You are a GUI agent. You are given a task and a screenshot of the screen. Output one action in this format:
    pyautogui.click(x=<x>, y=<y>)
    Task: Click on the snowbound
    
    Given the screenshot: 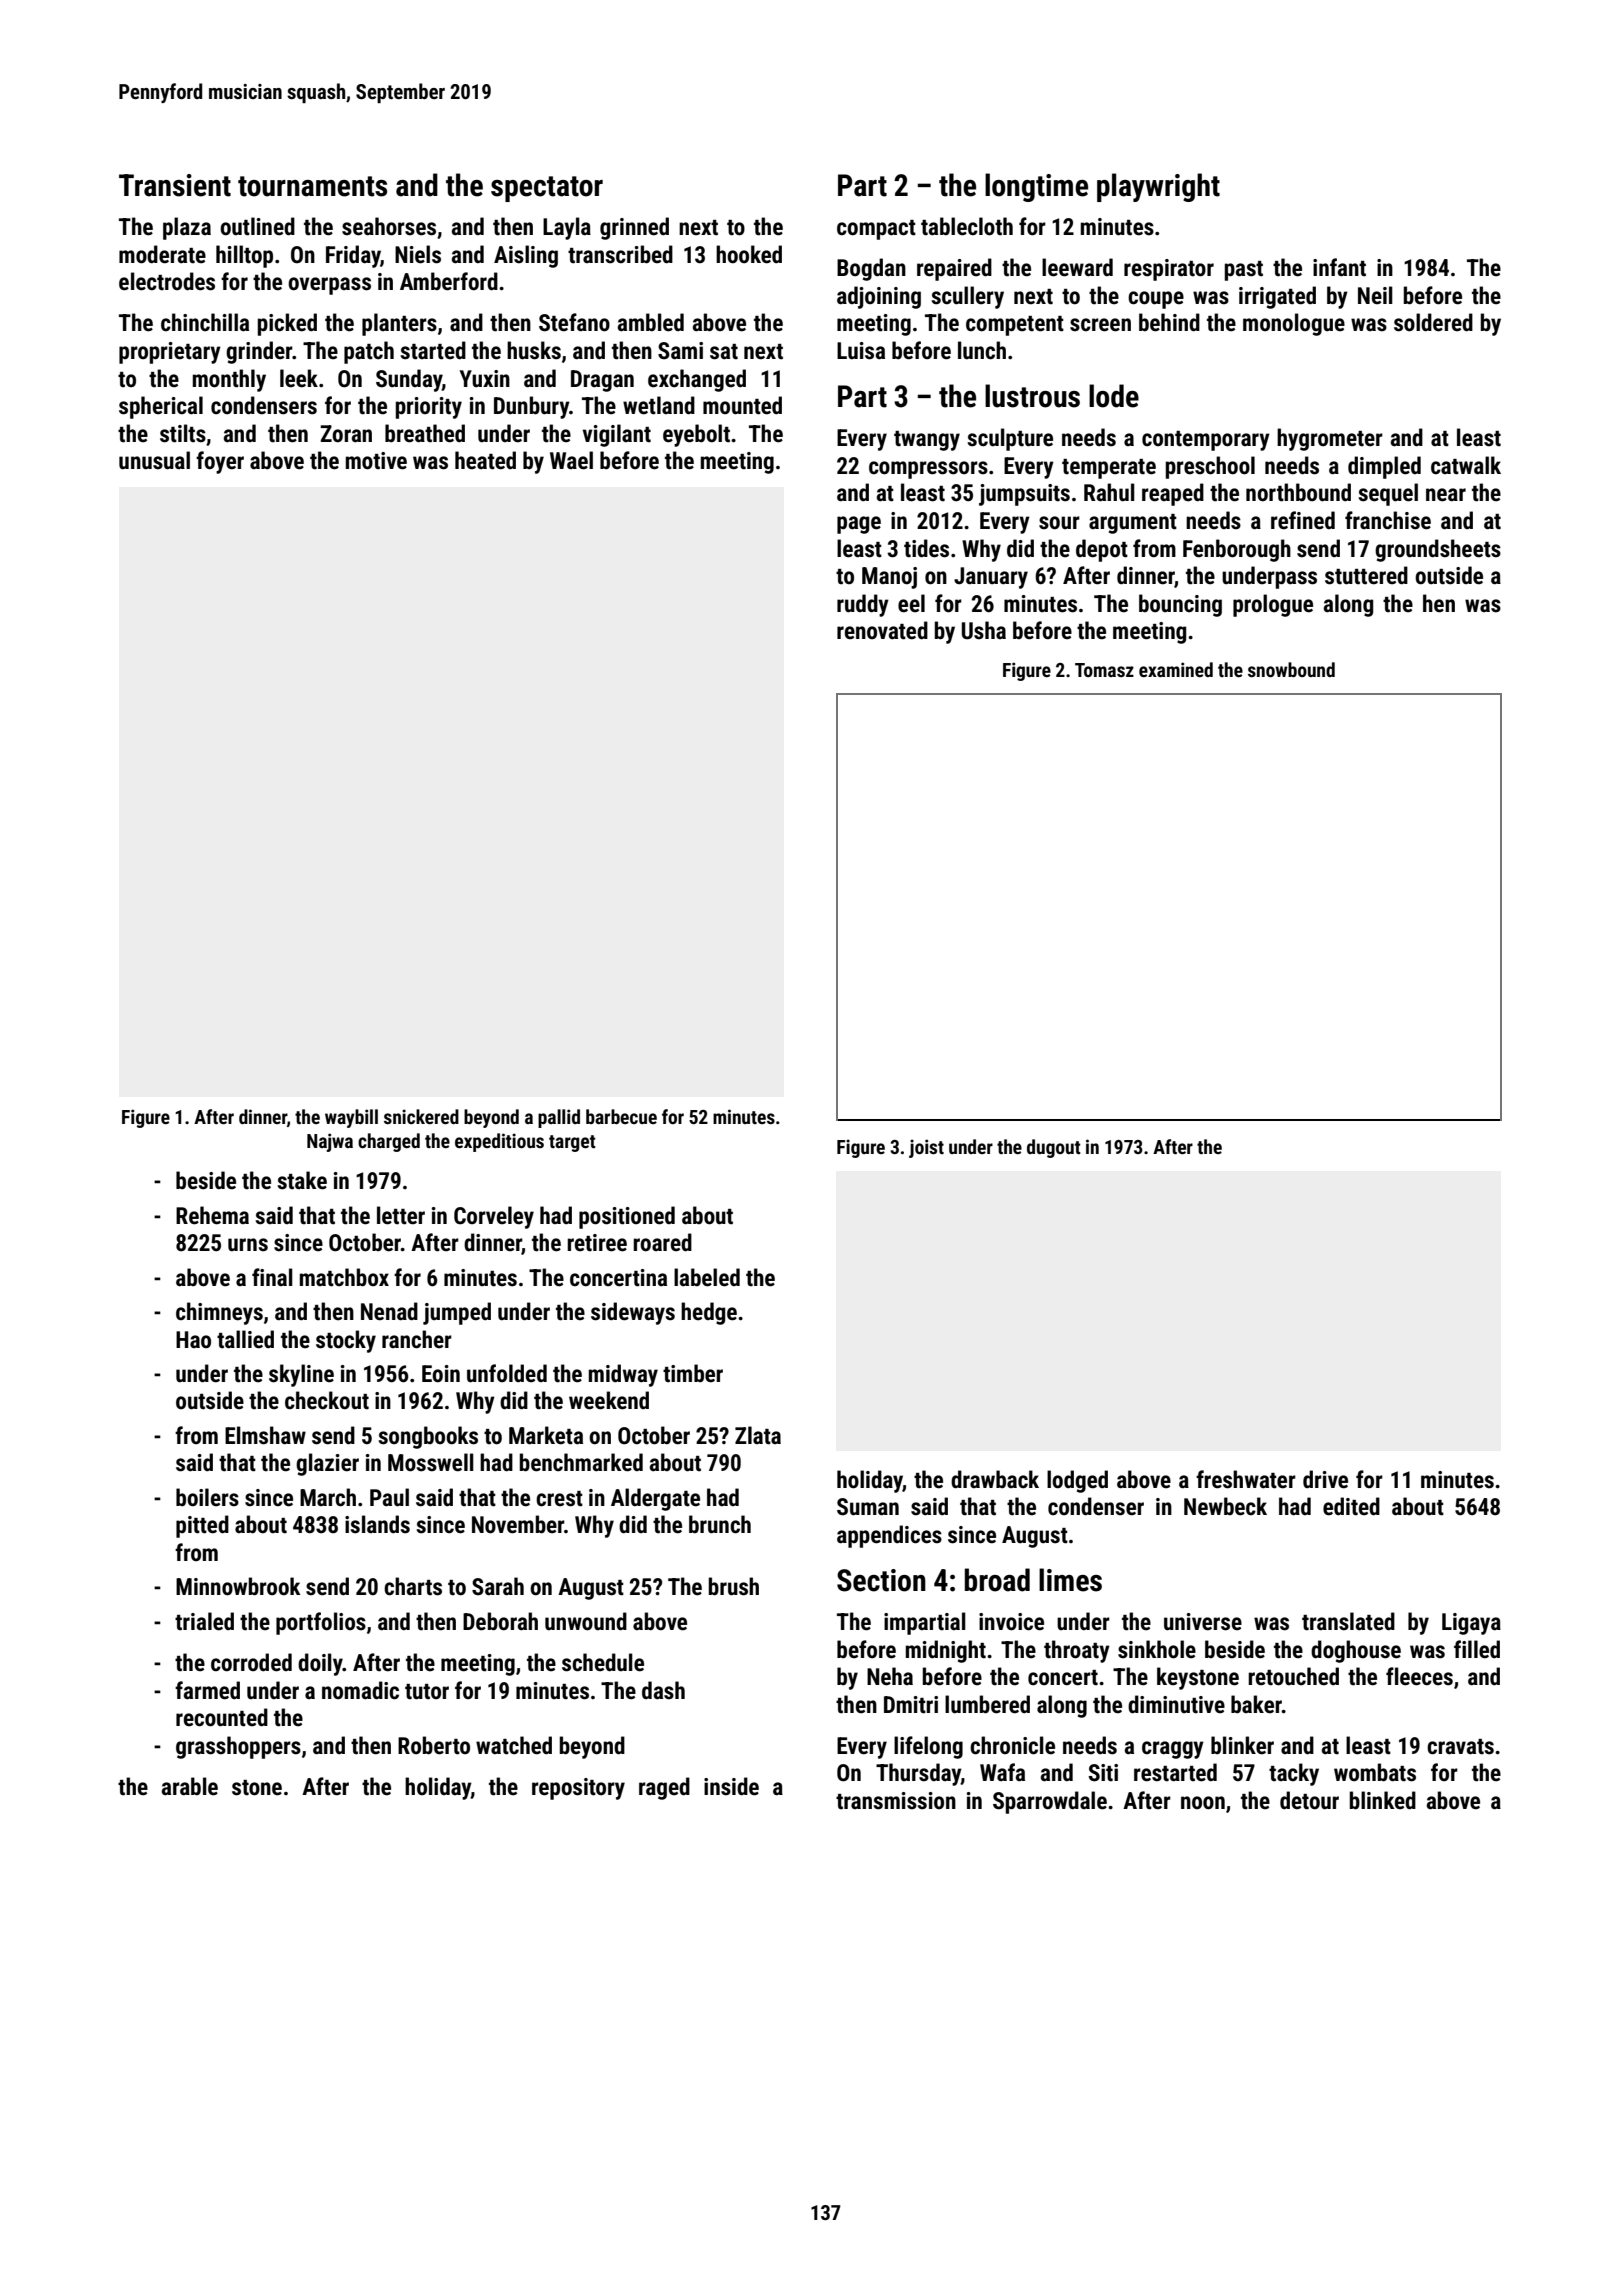 What is the action you would take?
    pyautogui.click(x=1291, y=669)
